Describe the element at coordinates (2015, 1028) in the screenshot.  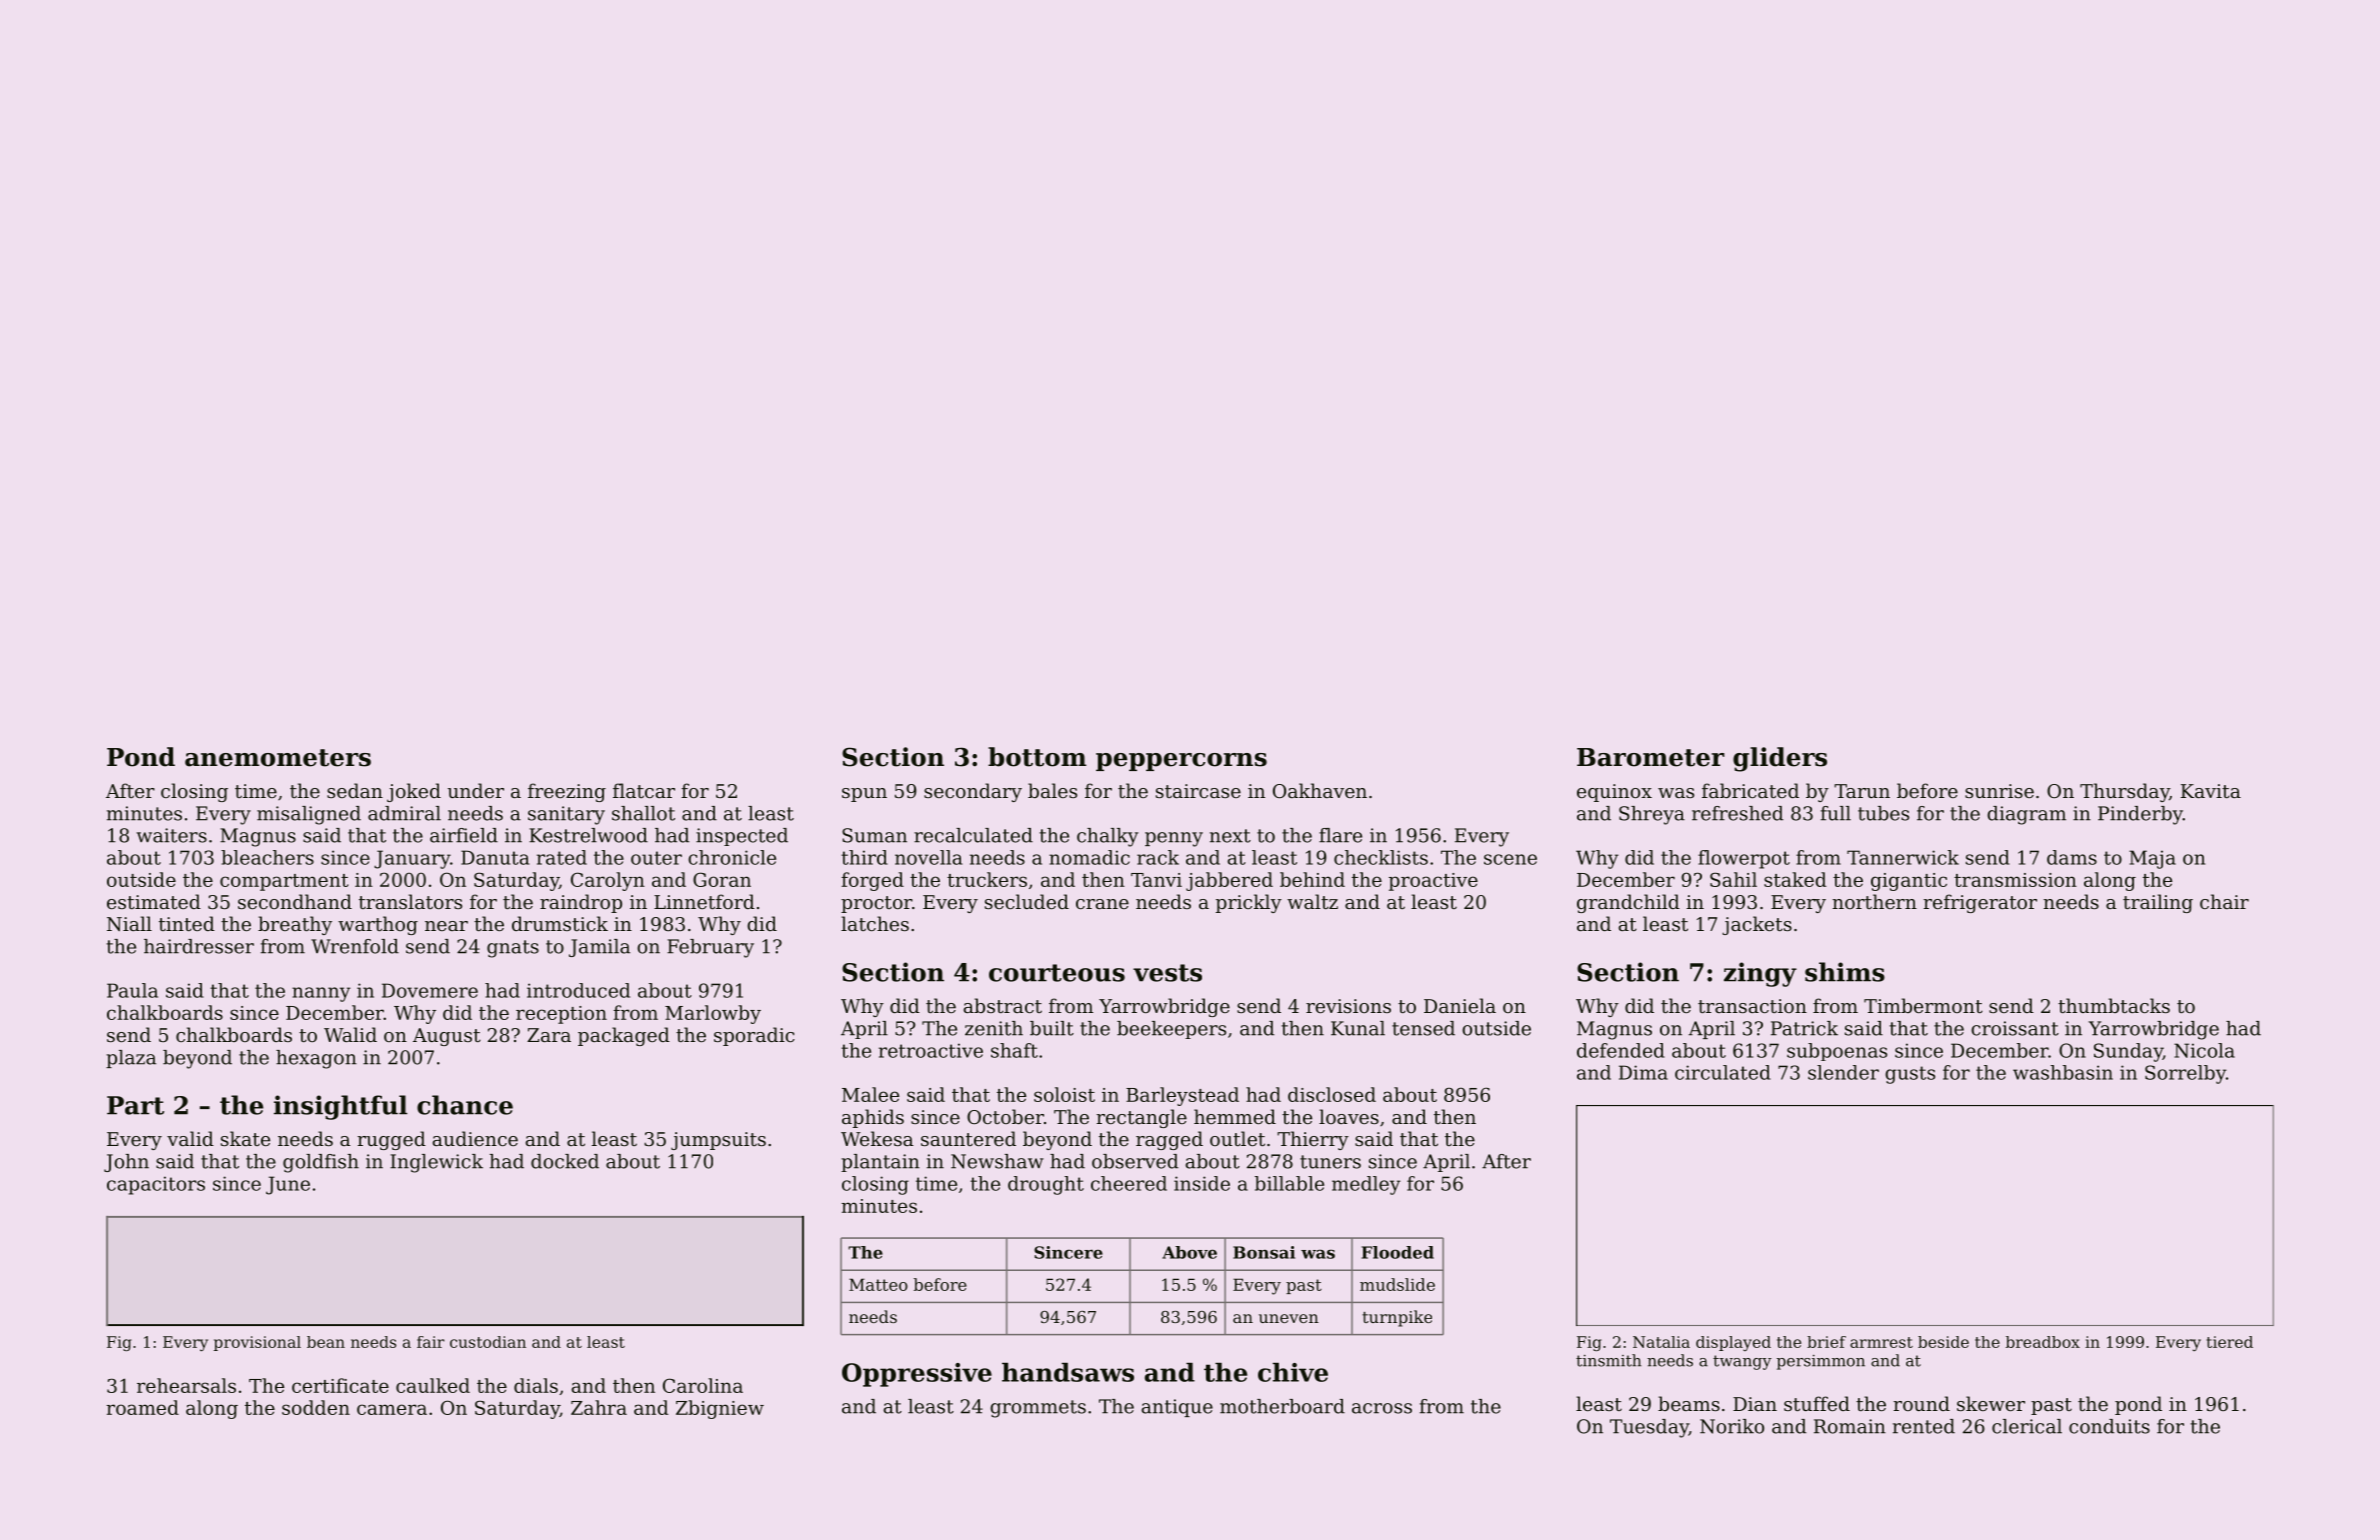
I see `croissant` at that location.
